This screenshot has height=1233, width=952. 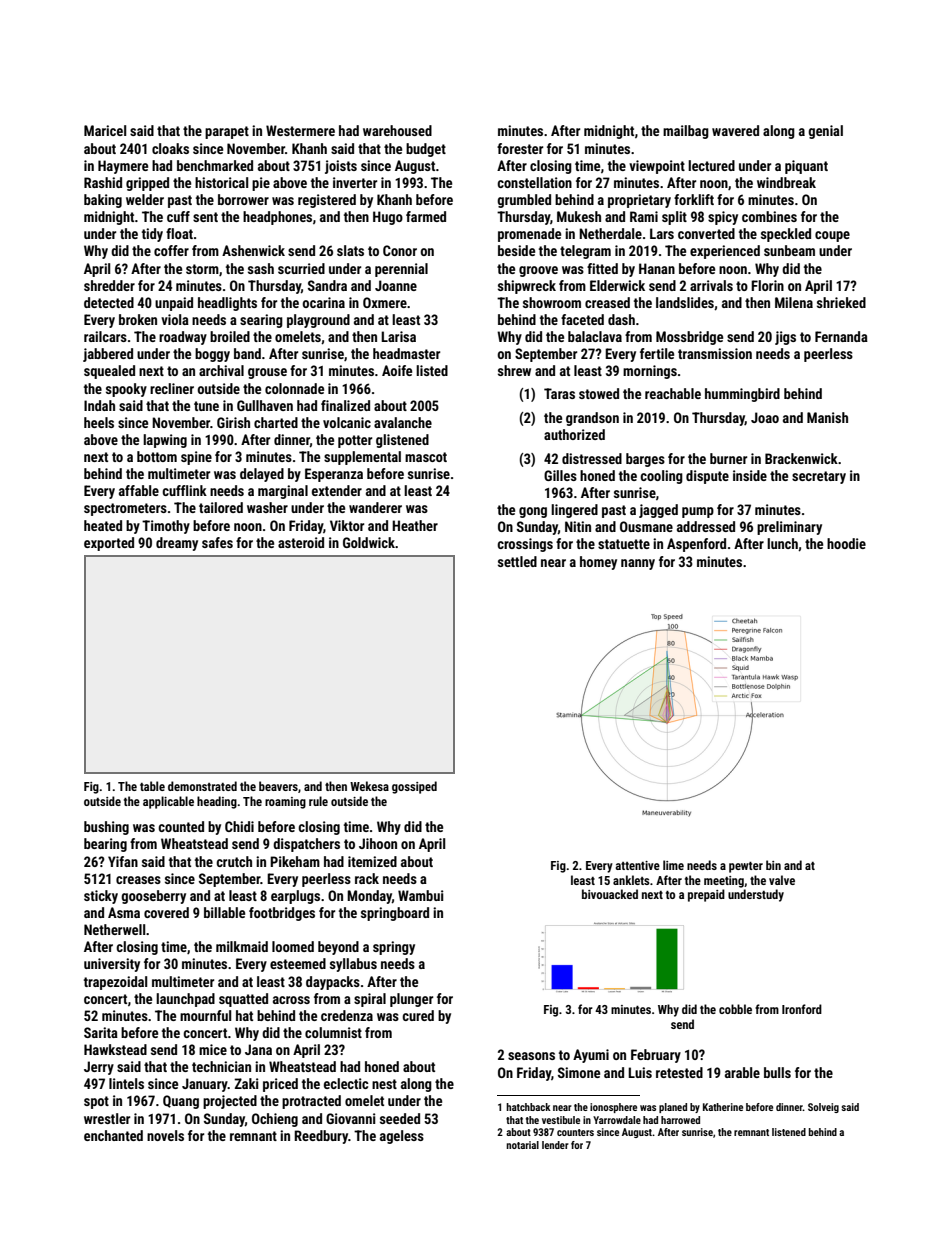 What do you see at coordinates (823, 1108) in the screenshot?
I see `Solveig` at bounding box center [823, 1108].
